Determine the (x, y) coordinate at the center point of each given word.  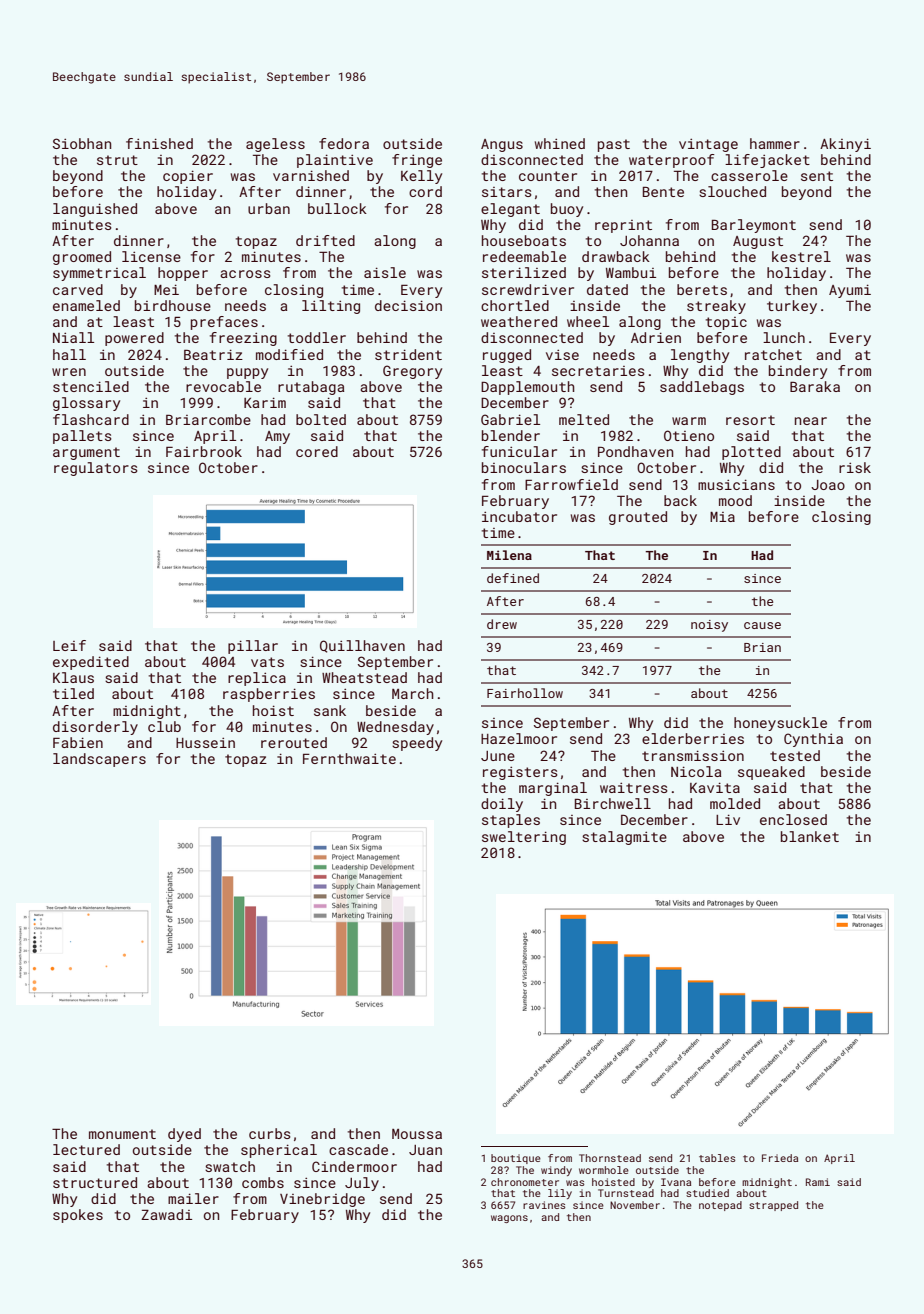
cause (762, 625)
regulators (96, 469)
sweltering (524, 838)
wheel (588, 321)
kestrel (801, 256)
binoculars (524, 467)
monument (122, 1134)
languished (95, 210)
